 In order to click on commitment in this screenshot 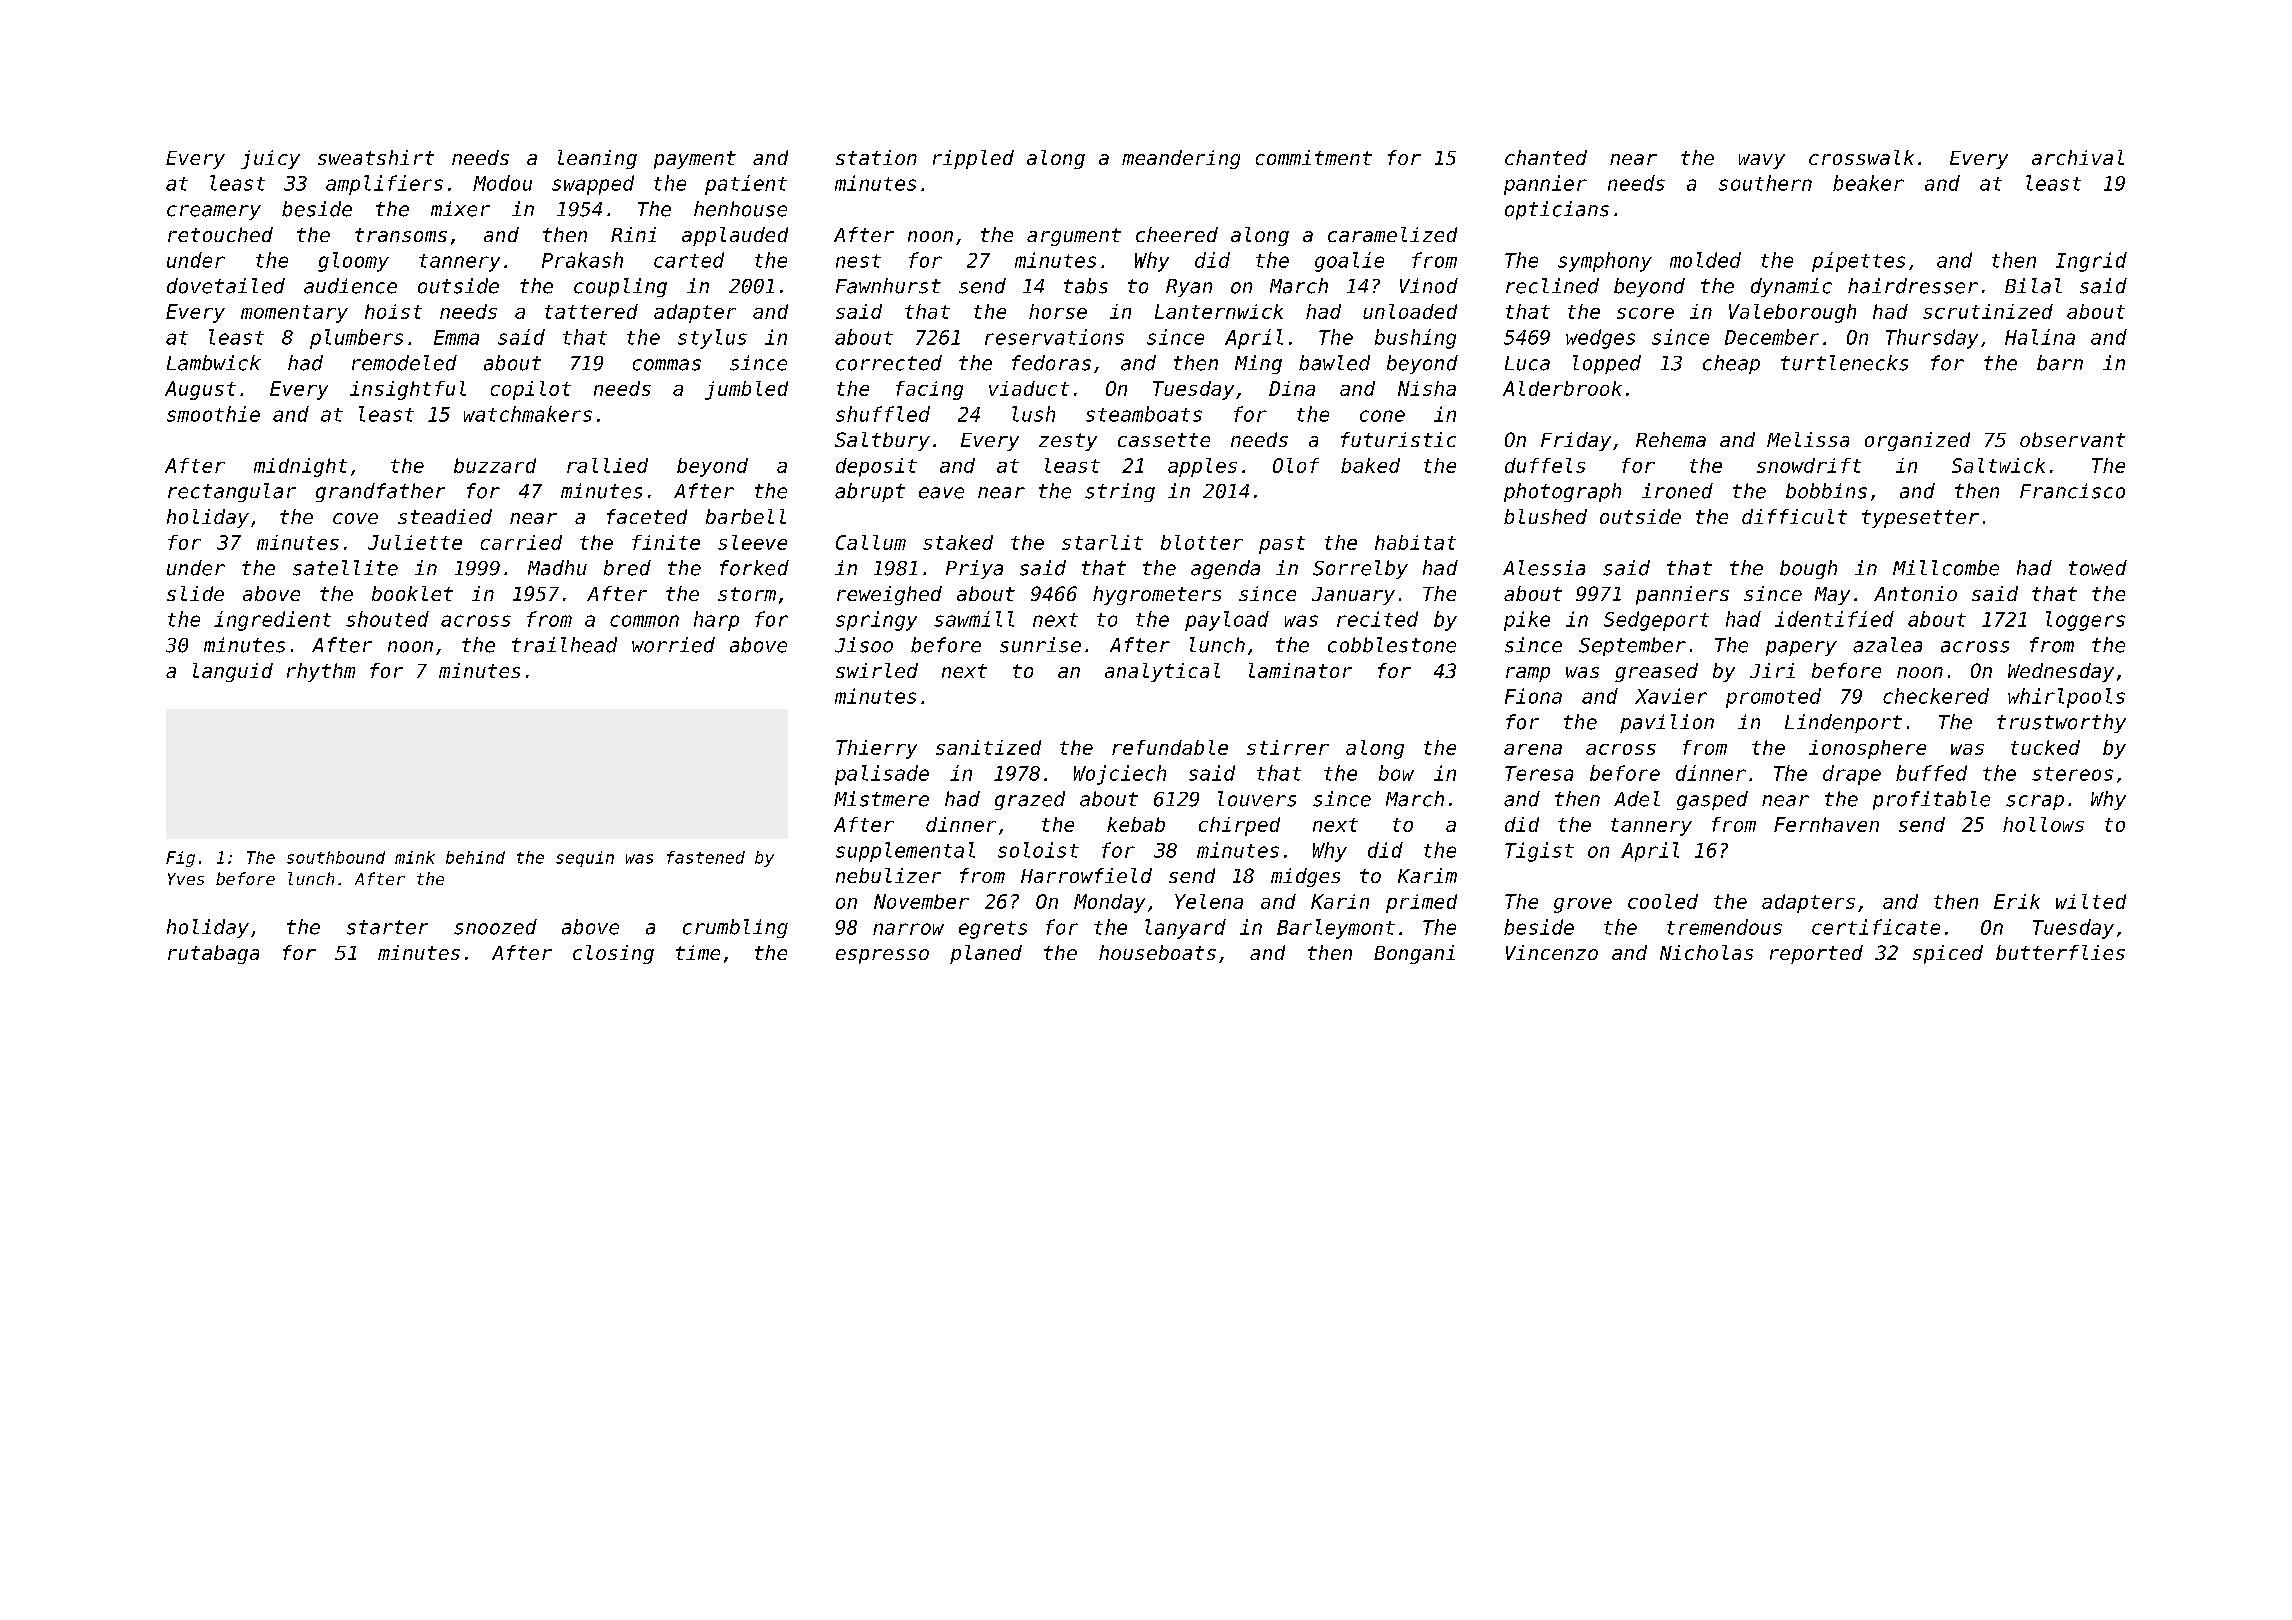, I will do `click(1314, 157)`.
